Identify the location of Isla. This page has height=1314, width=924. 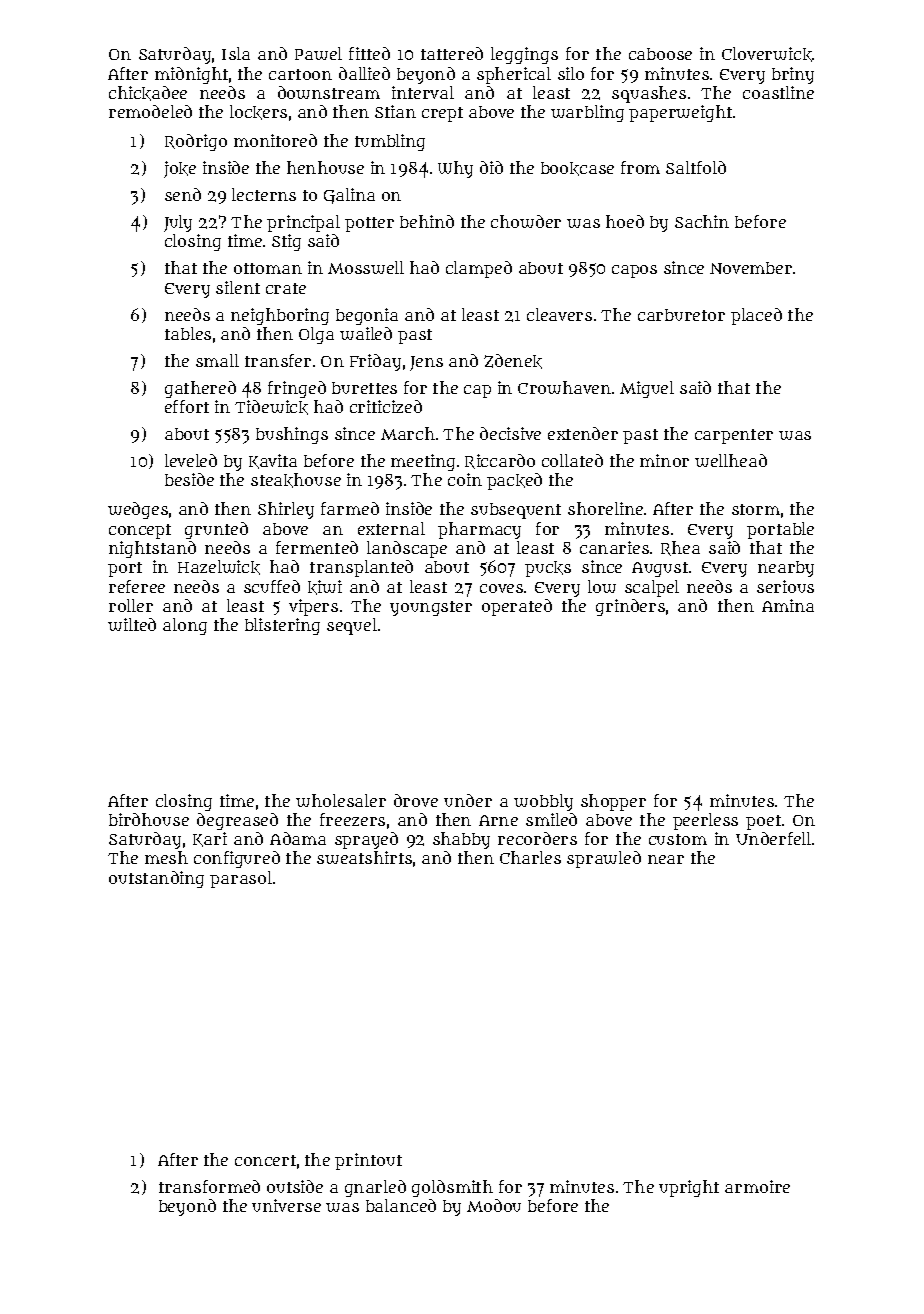
(236, 53).
